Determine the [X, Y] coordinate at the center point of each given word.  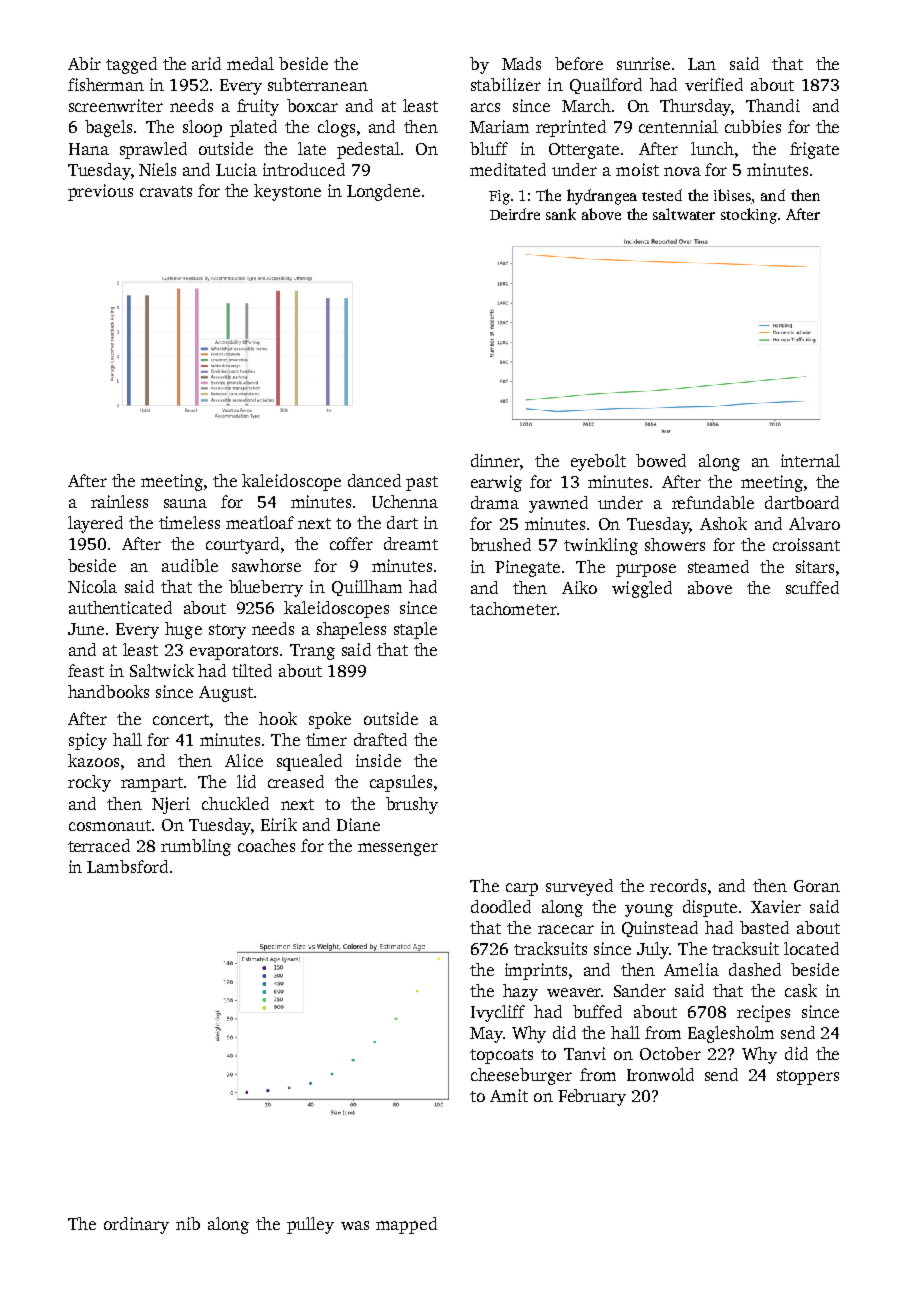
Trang [312, 652]
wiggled [642, 589]
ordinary [136, 1225]
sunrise [643, 63]
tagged [131, 65]
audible [190, 565]
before [579, 63]
